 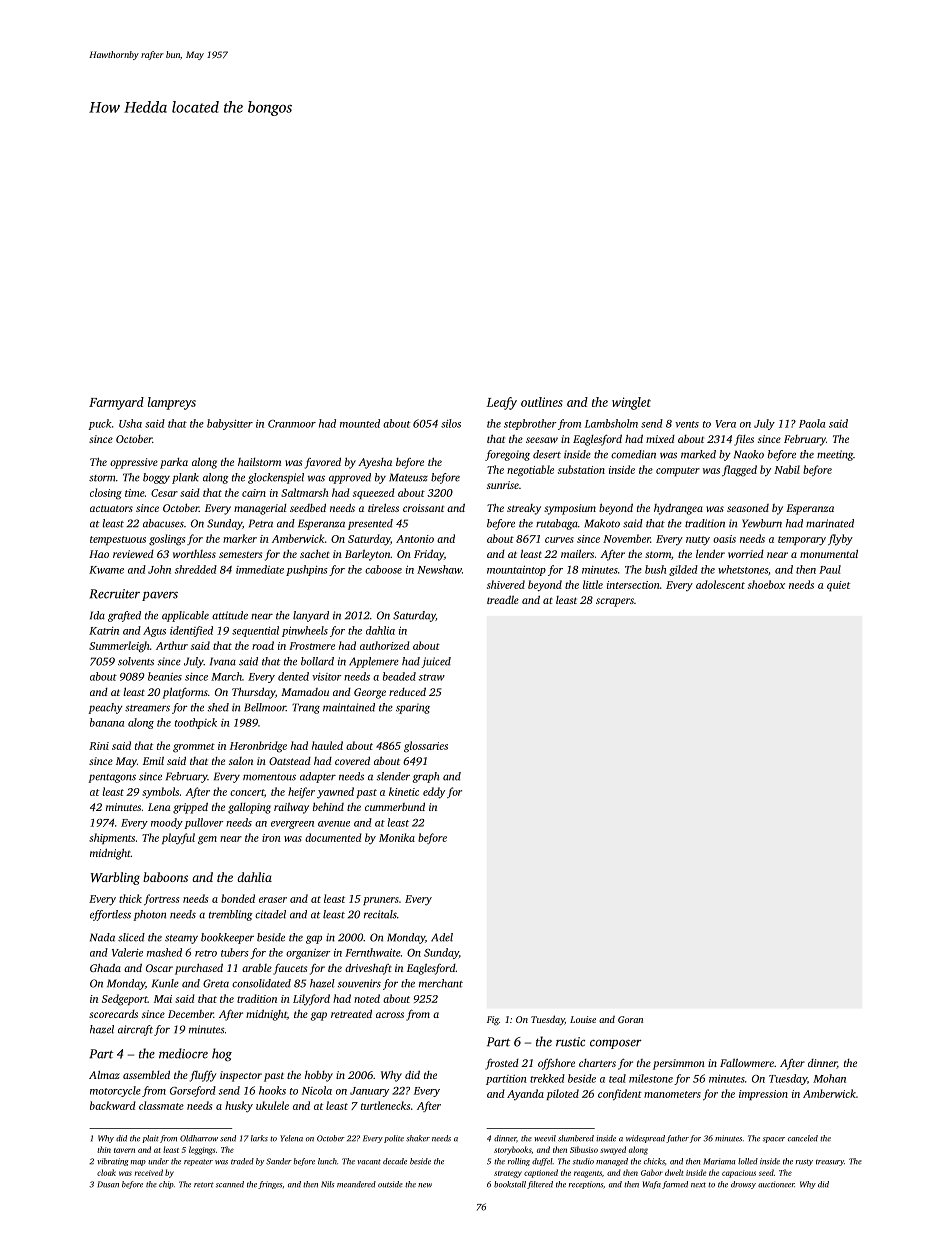 What do you see at coordinates (748, 508) in the screenshot?
I see `seasoned` at bounding box center [748, 508].
